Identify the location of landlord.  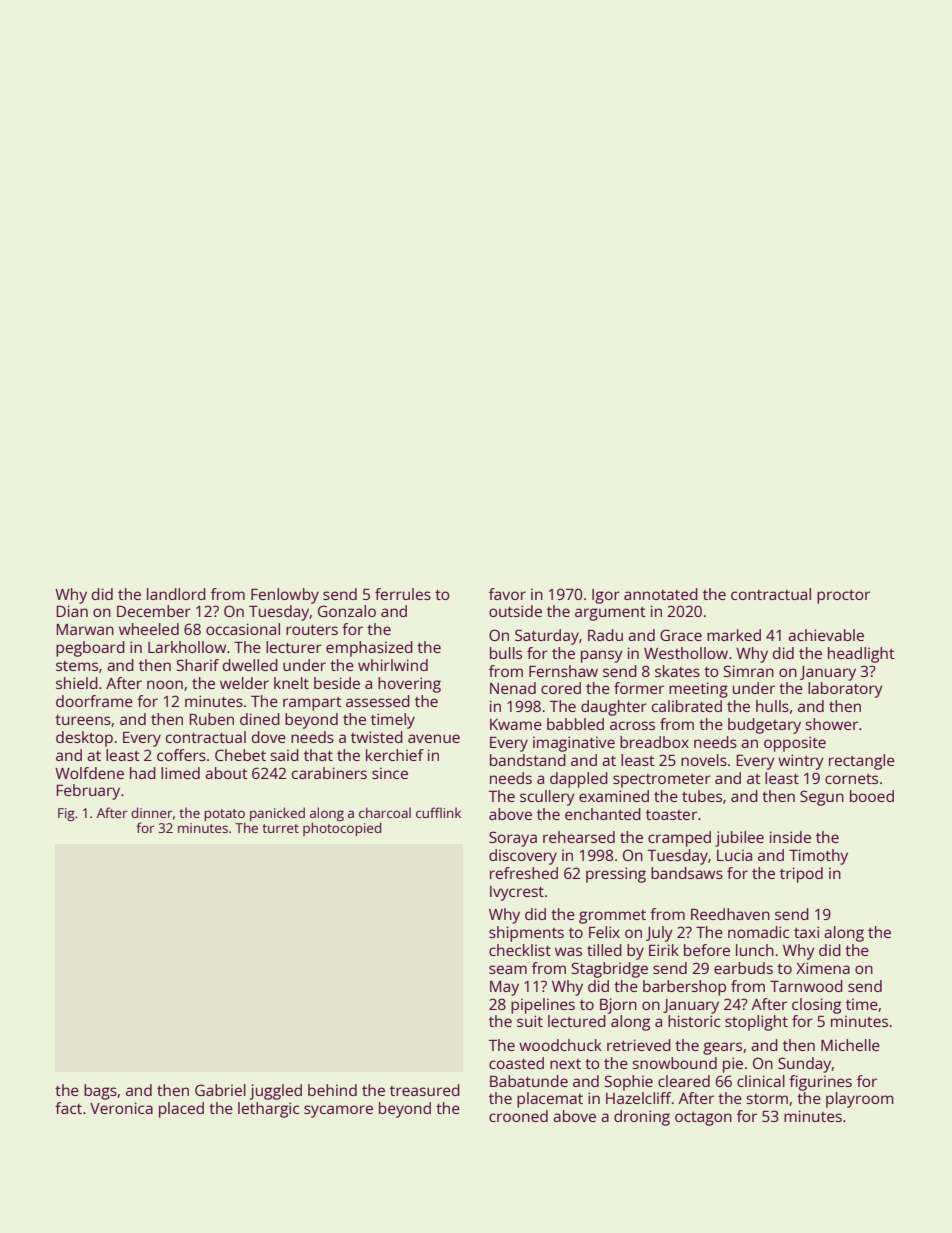
(176, 594).
